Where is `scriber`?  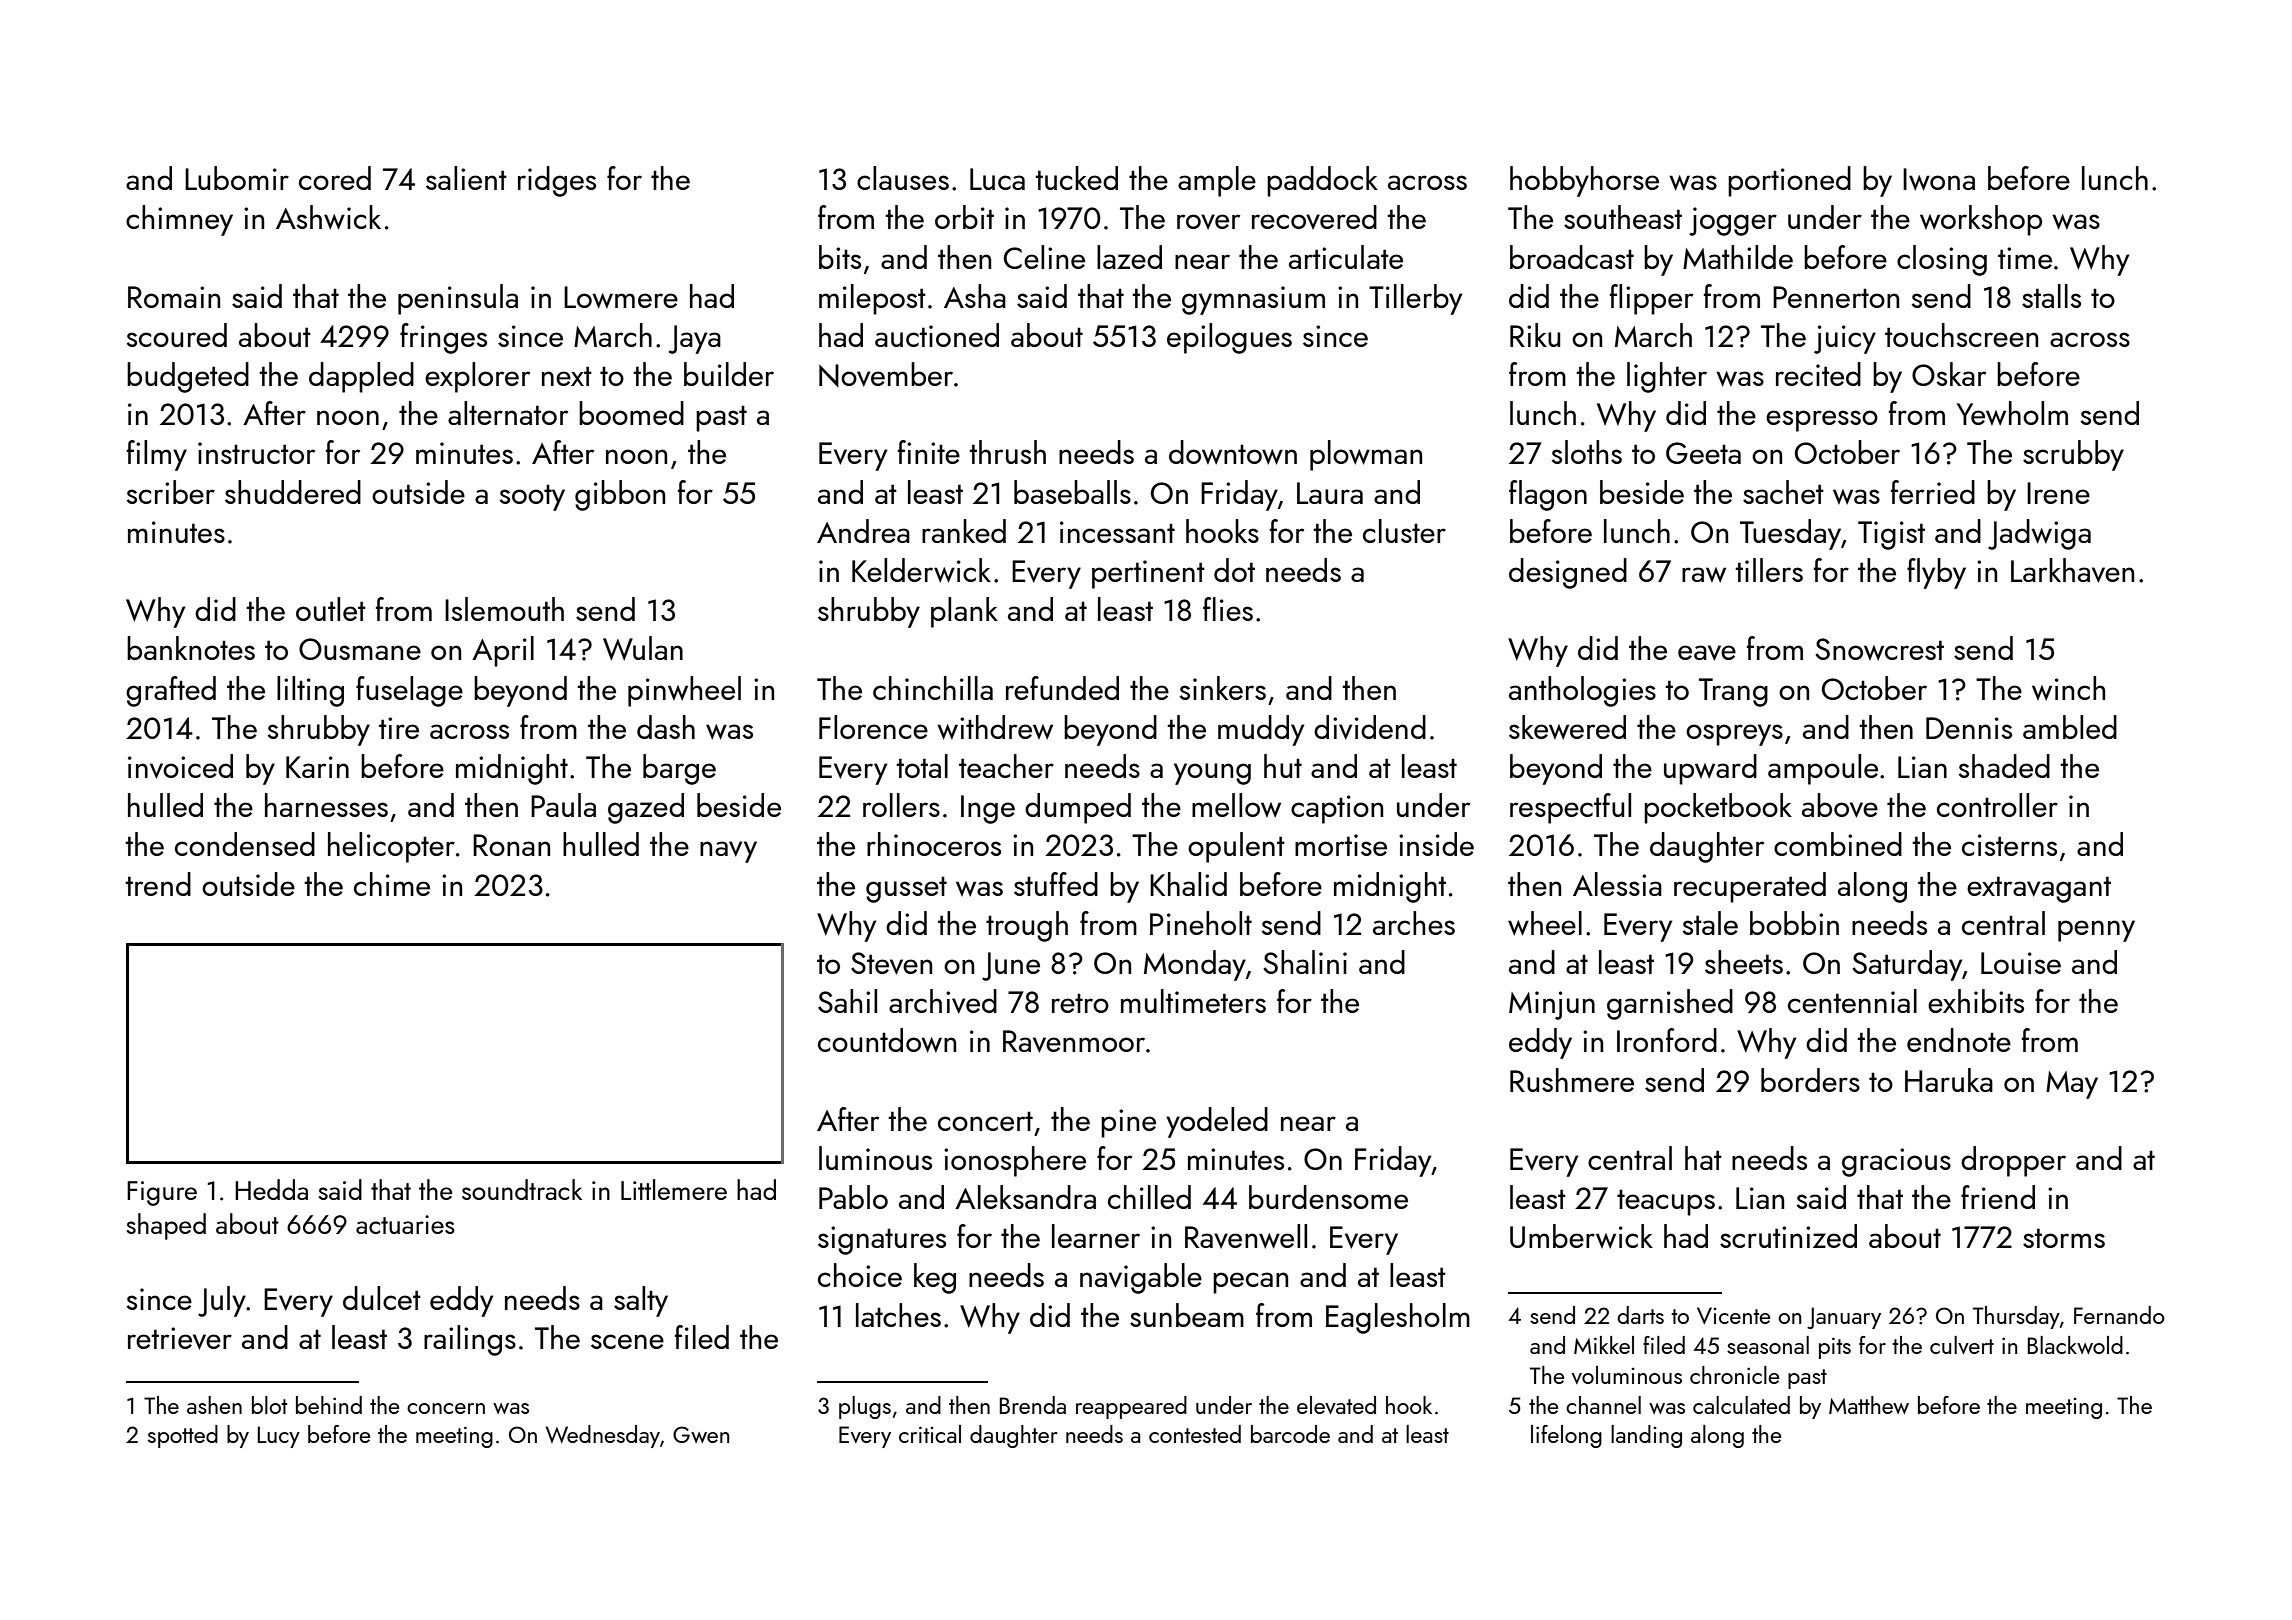 scriber is located at coordinates (170, 492).
